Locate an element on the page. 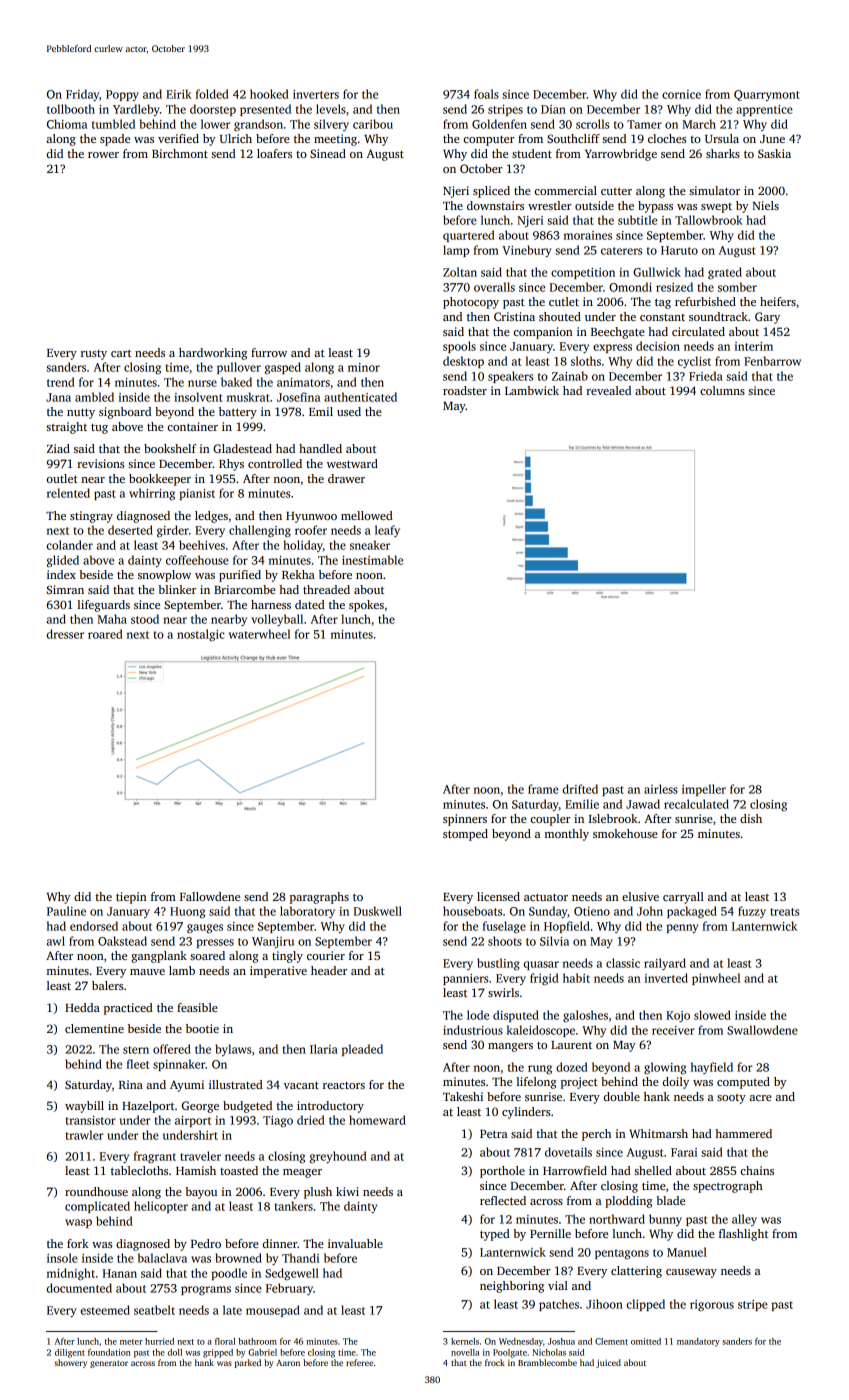  esteemed is located at coordinates (105, 1310).
